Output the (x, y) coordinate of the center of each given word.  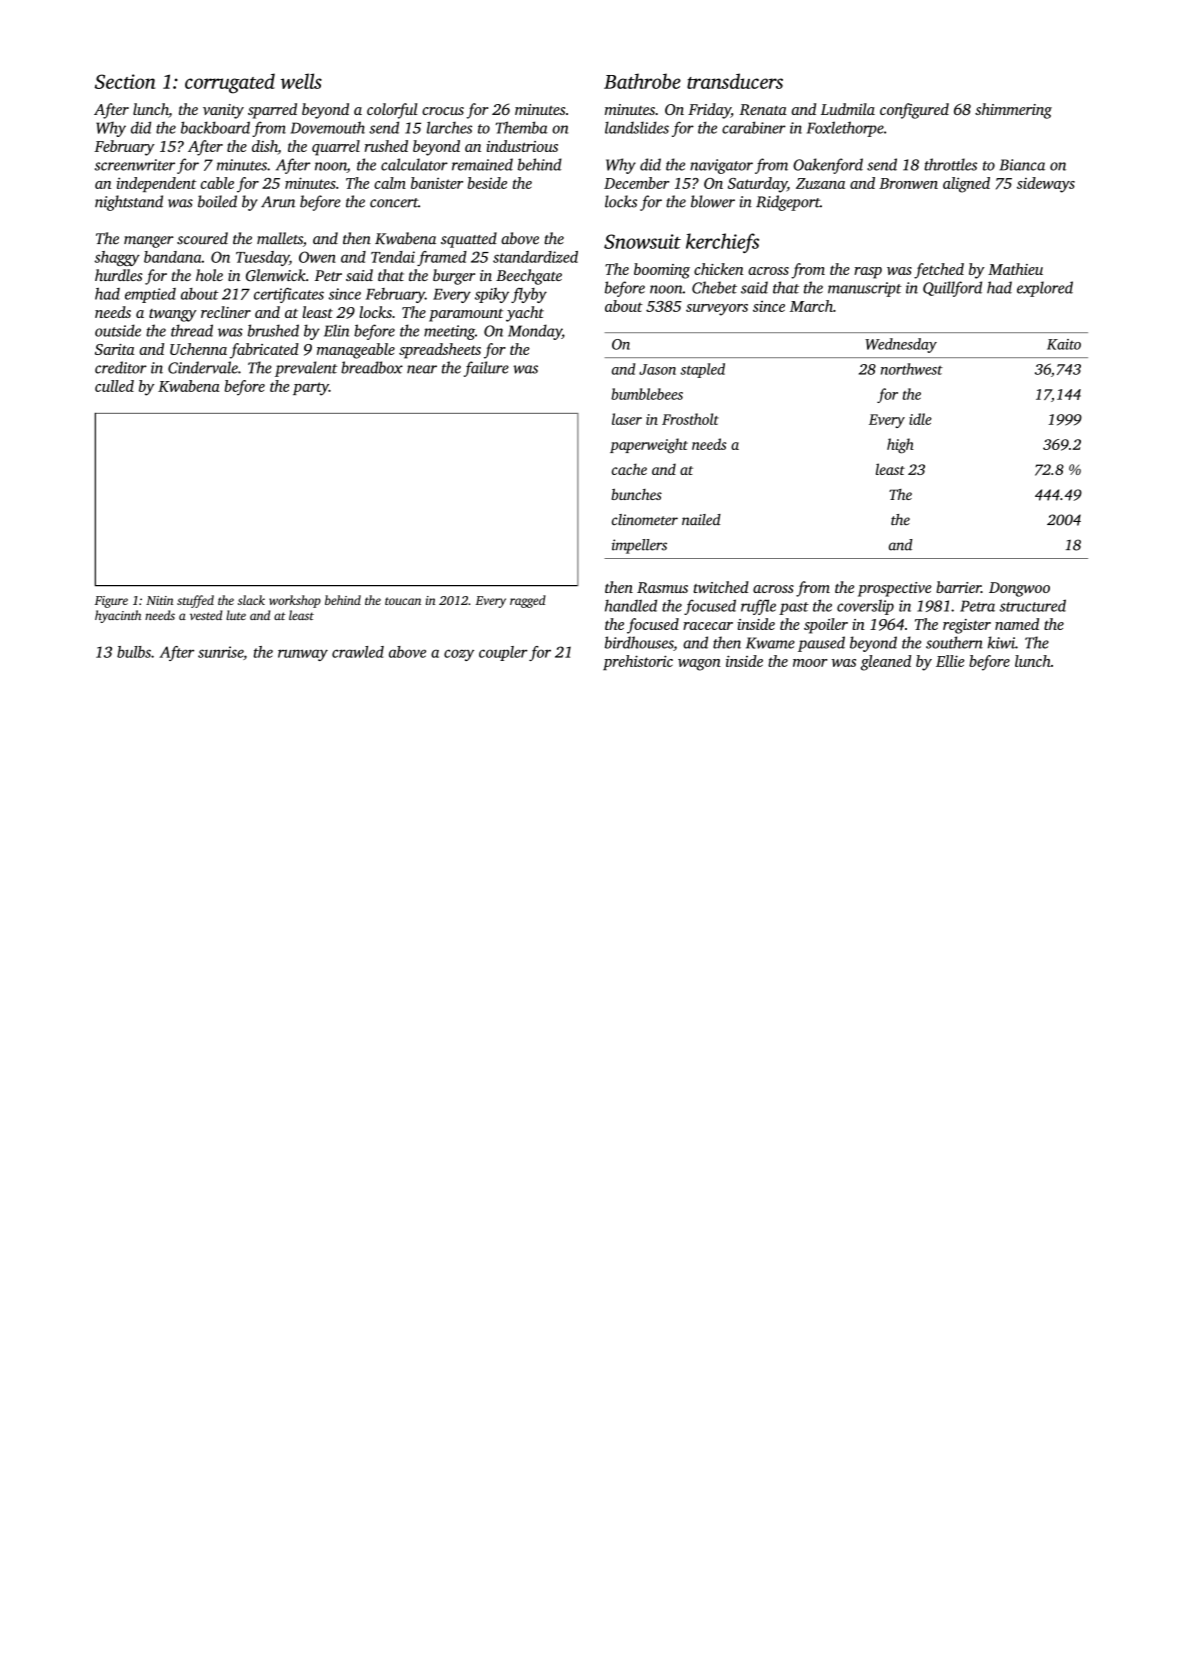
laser (627, 419)
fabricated (264, 351)
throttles (951, 164)
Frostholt (690, 419)
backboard (215, 127)
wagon (699, 665)
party (311, 389)
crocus (443, 111)
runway (303, 655)
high (900, 446)
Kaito (1064, 344)
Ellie (950, 661)
